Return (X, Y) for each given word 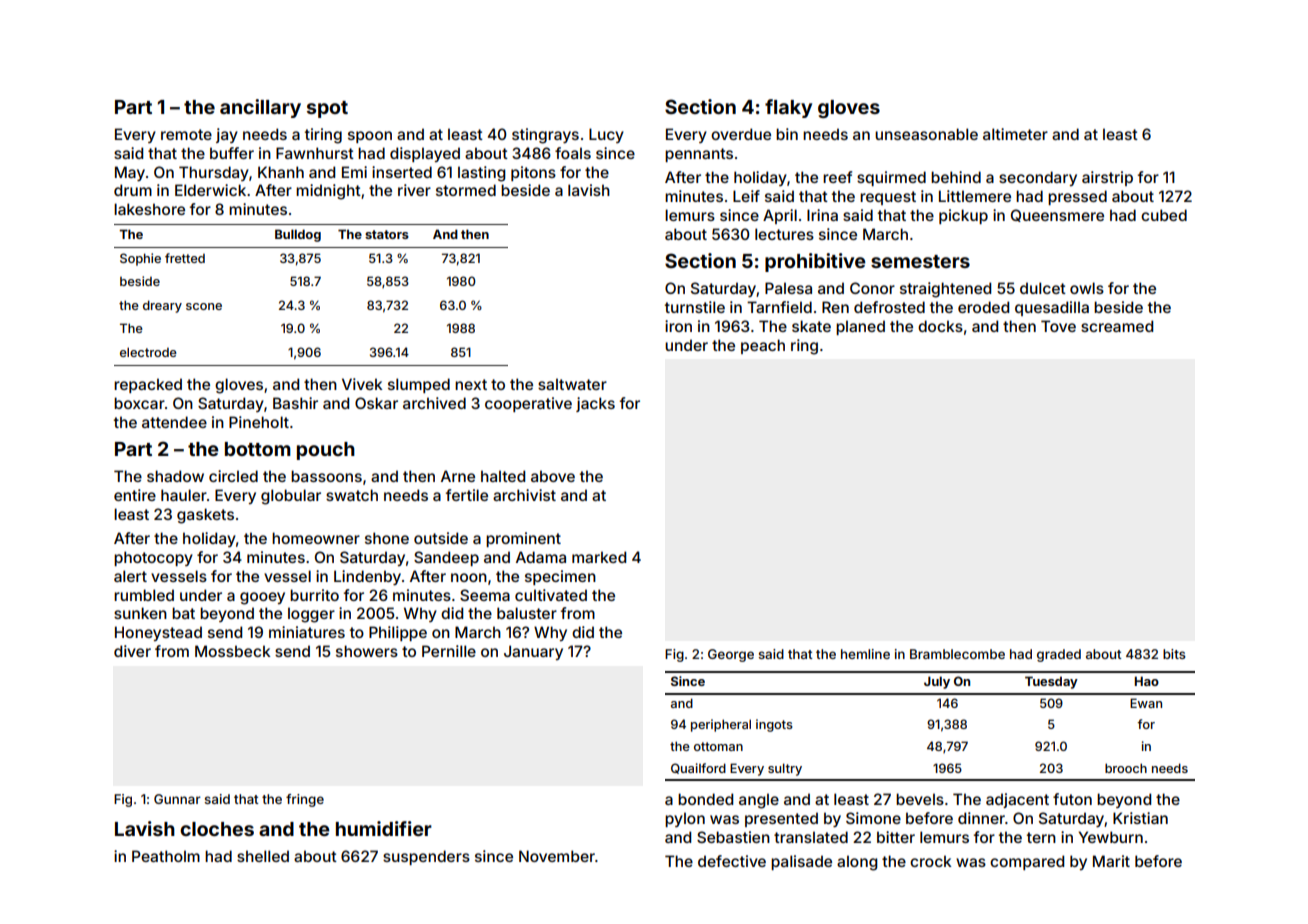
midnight (328, 192)
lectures (784, 234)
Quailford (698, 768)
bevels (920, 799)
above (553, 476)
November (557, 856)
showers (367, 651)
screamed (1117, 326)
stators (387, 234)
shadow (175, 476)
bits (1174, 654)
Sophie (140, 259)
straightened (945, 290)
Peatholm (166, 856)
